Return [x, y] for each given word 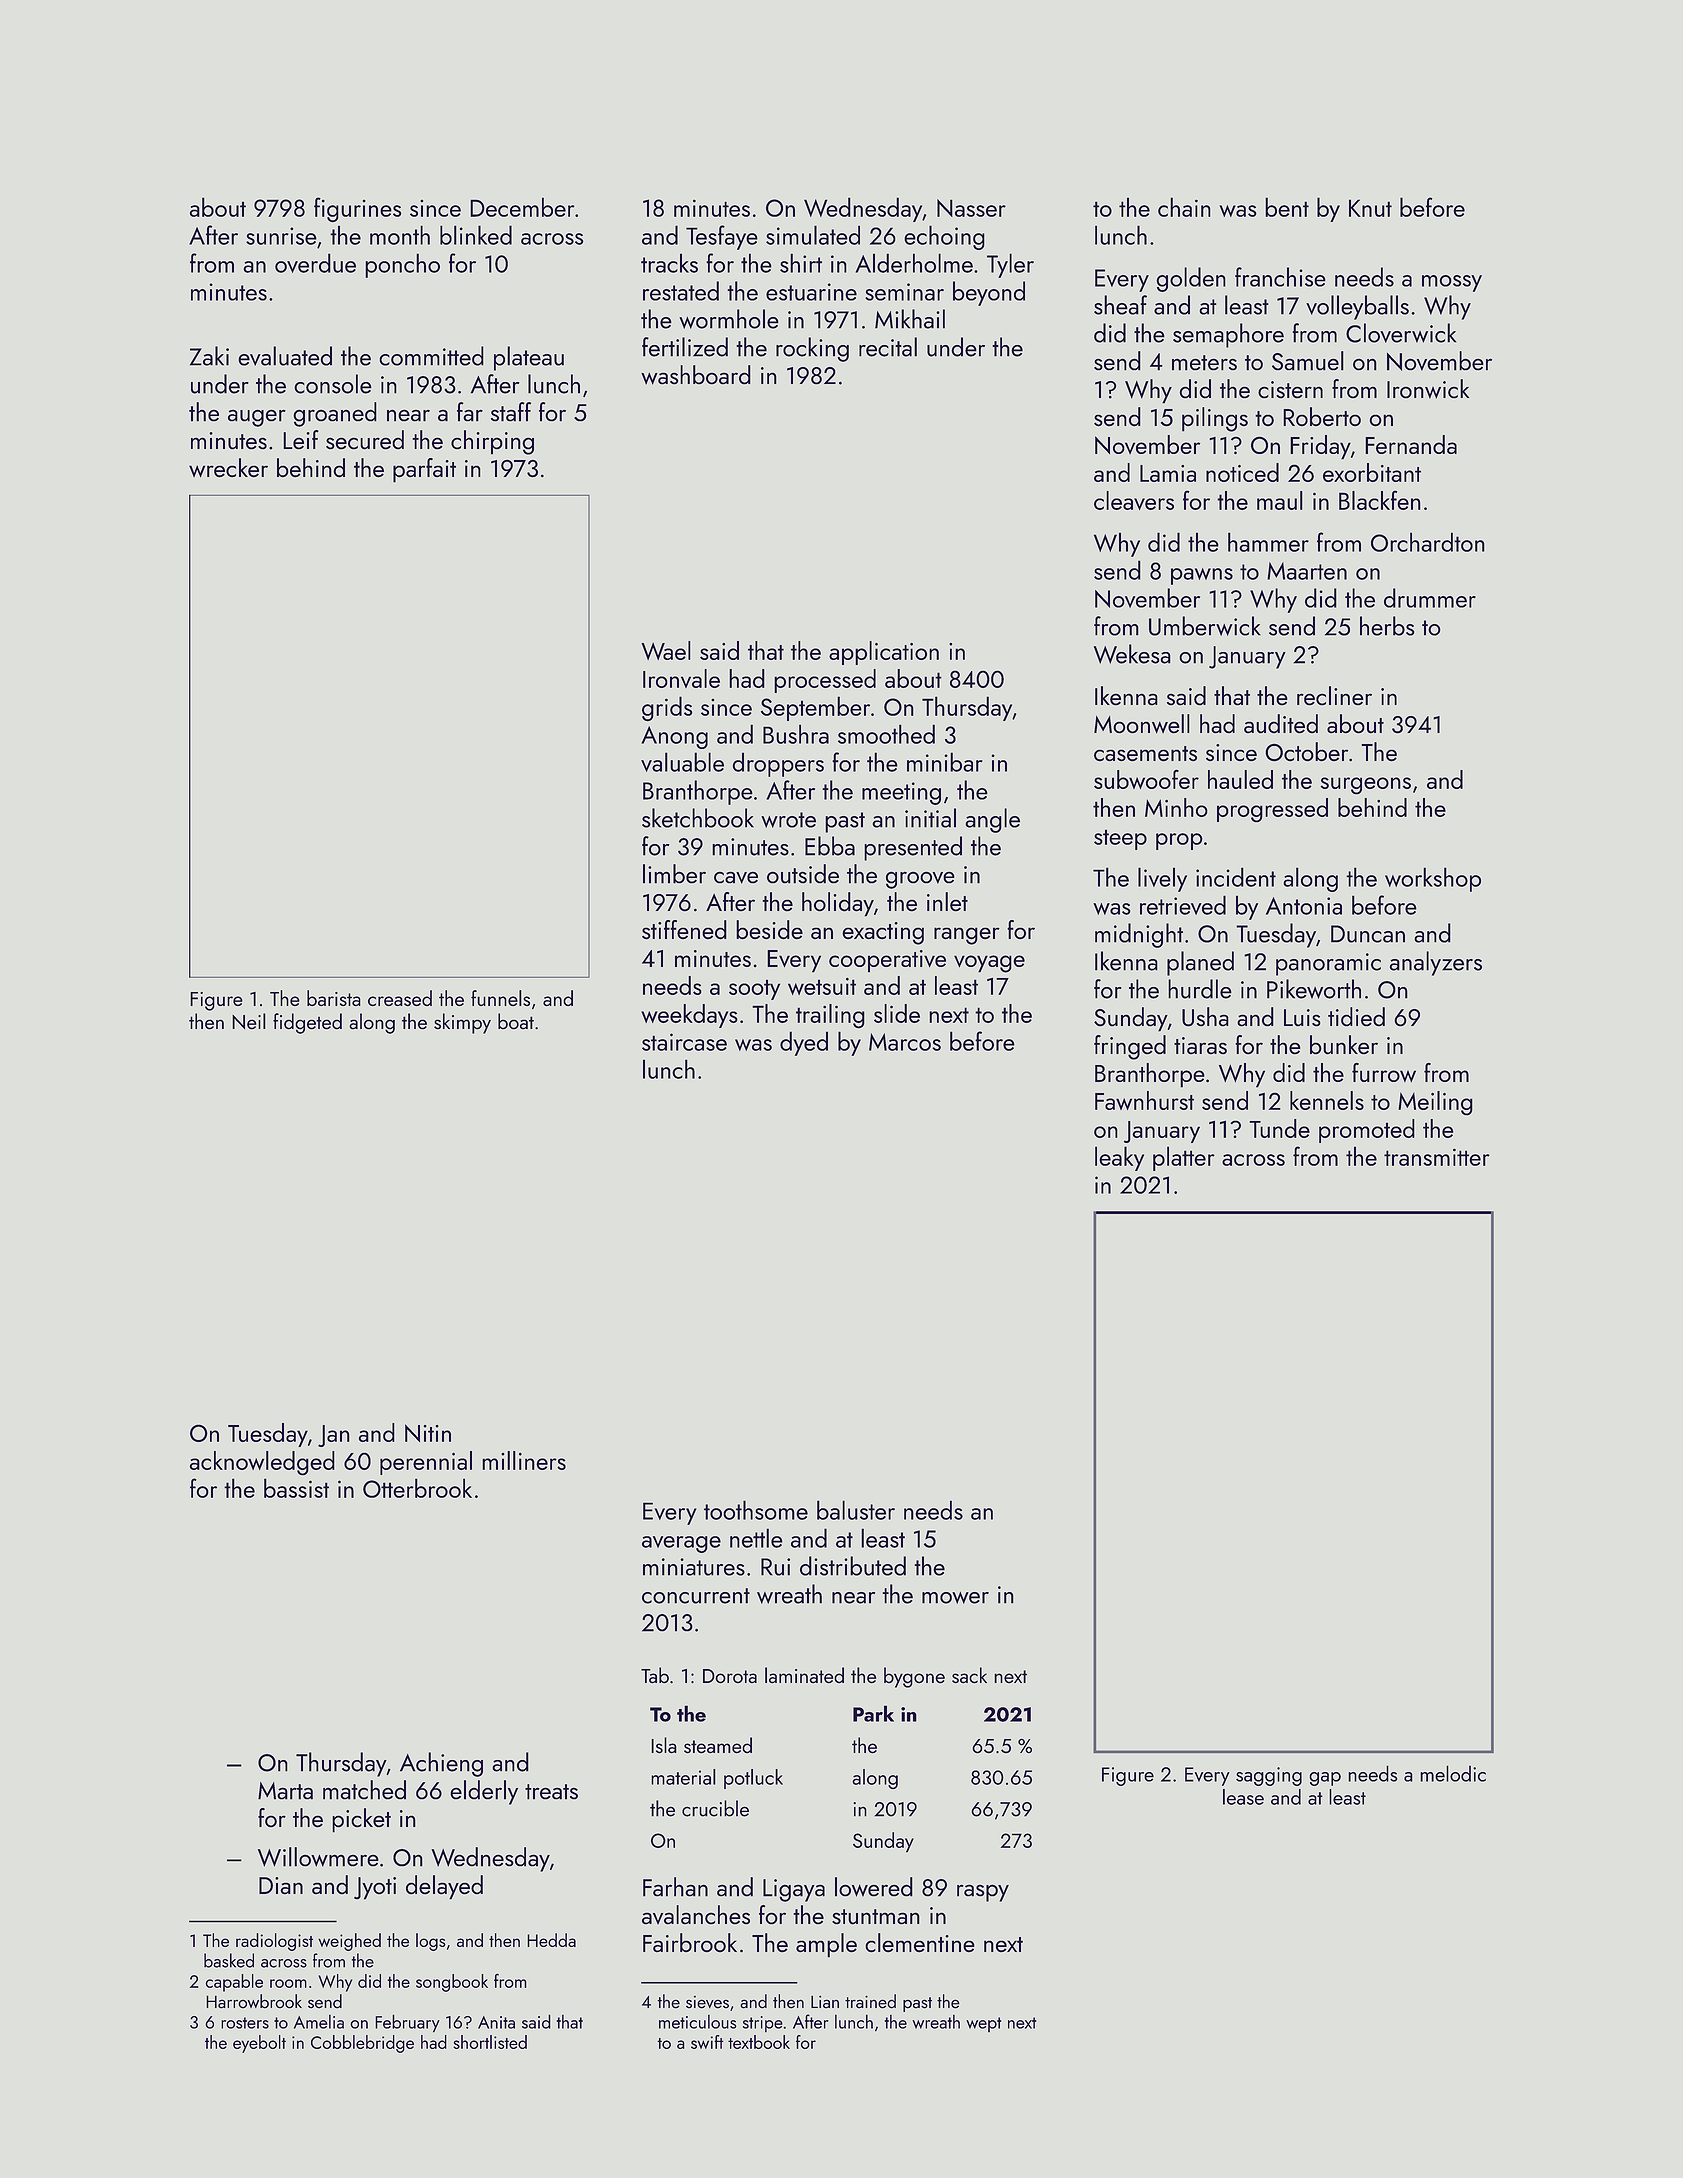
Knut [1370, 208]
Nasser [971, 208]
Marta [285, 1791]
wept [983, 2024]
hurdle [1200, 989]
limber [674, 874]
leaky [1119, 1158]
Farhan [675, 1887]
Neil [249, 1021]
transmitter [1437, 1157]
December [522, 207]
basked [229, 1960]
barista [334, 998]
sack [969, 1675]
